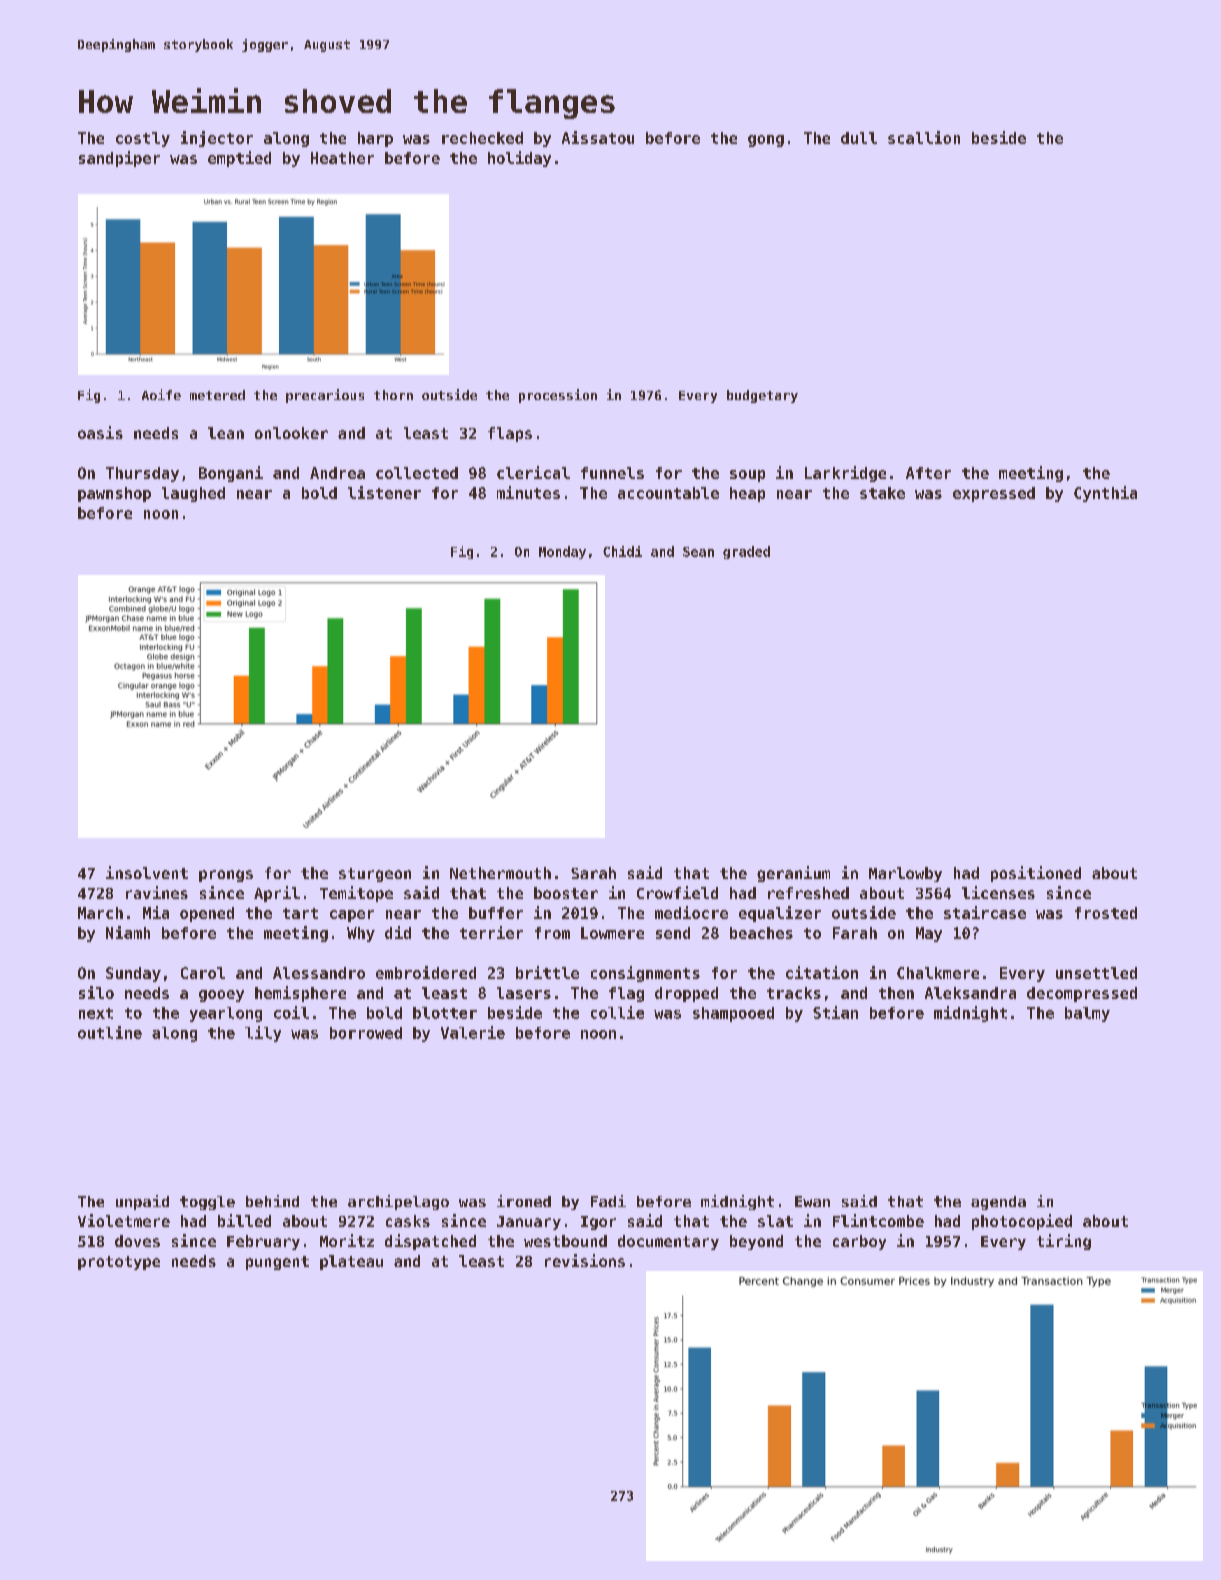 This screenshot has height=1580, width=1221. I want to click on pungent, so click(277, 1263).
